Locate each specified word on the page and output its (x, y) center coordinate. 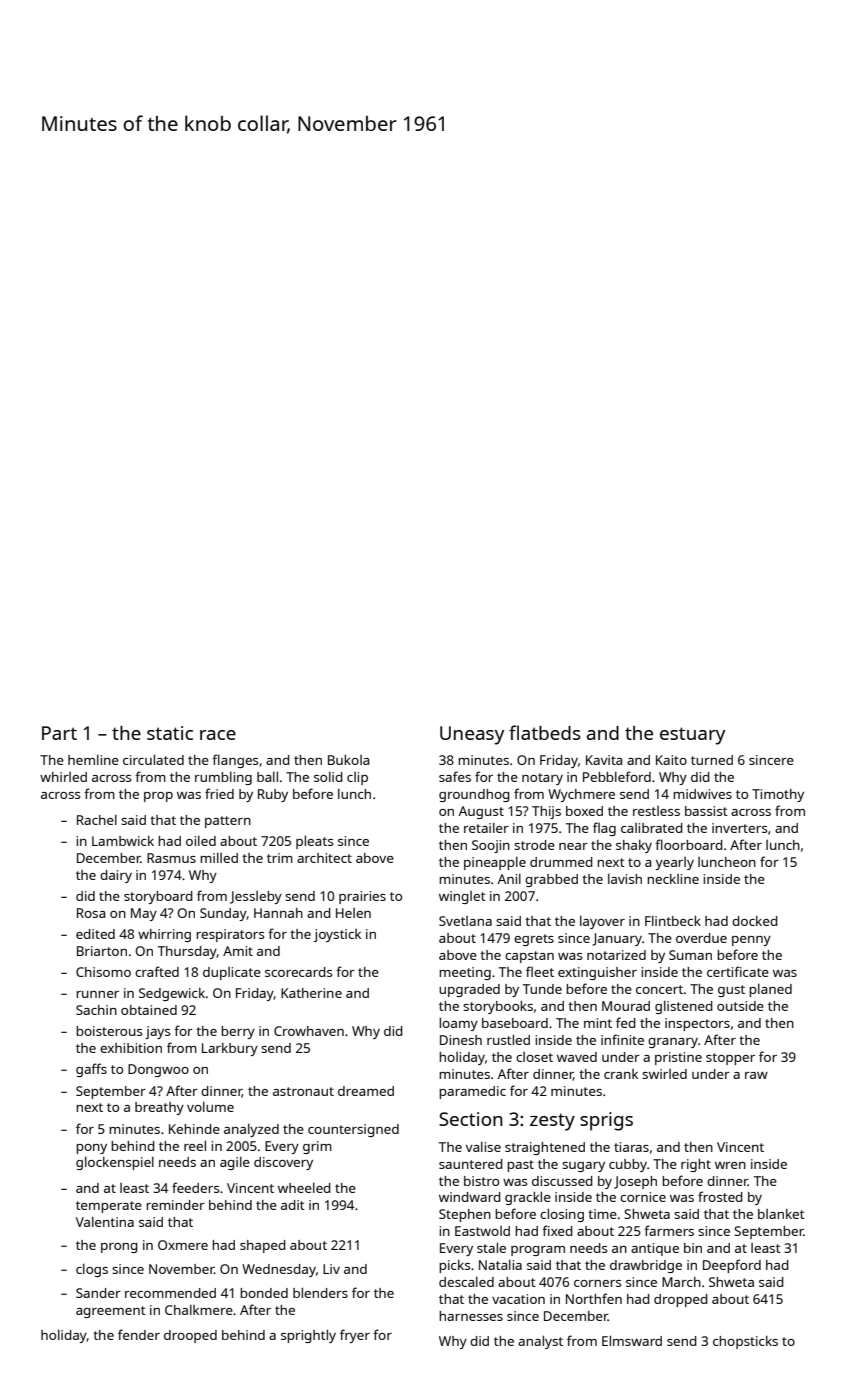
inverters (739, 828)
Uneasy (472, 735)
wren (730, 1165)
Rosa (91, 913)
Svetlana (465, 921)
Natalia (500, 1264)
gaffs (91, 1070)
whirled (63, 777)
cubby (628, 1165)
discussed (562, 1181)
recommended (170, 1293)
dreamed (366, 1091)
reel (195, 1145)
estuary (692, 736)
